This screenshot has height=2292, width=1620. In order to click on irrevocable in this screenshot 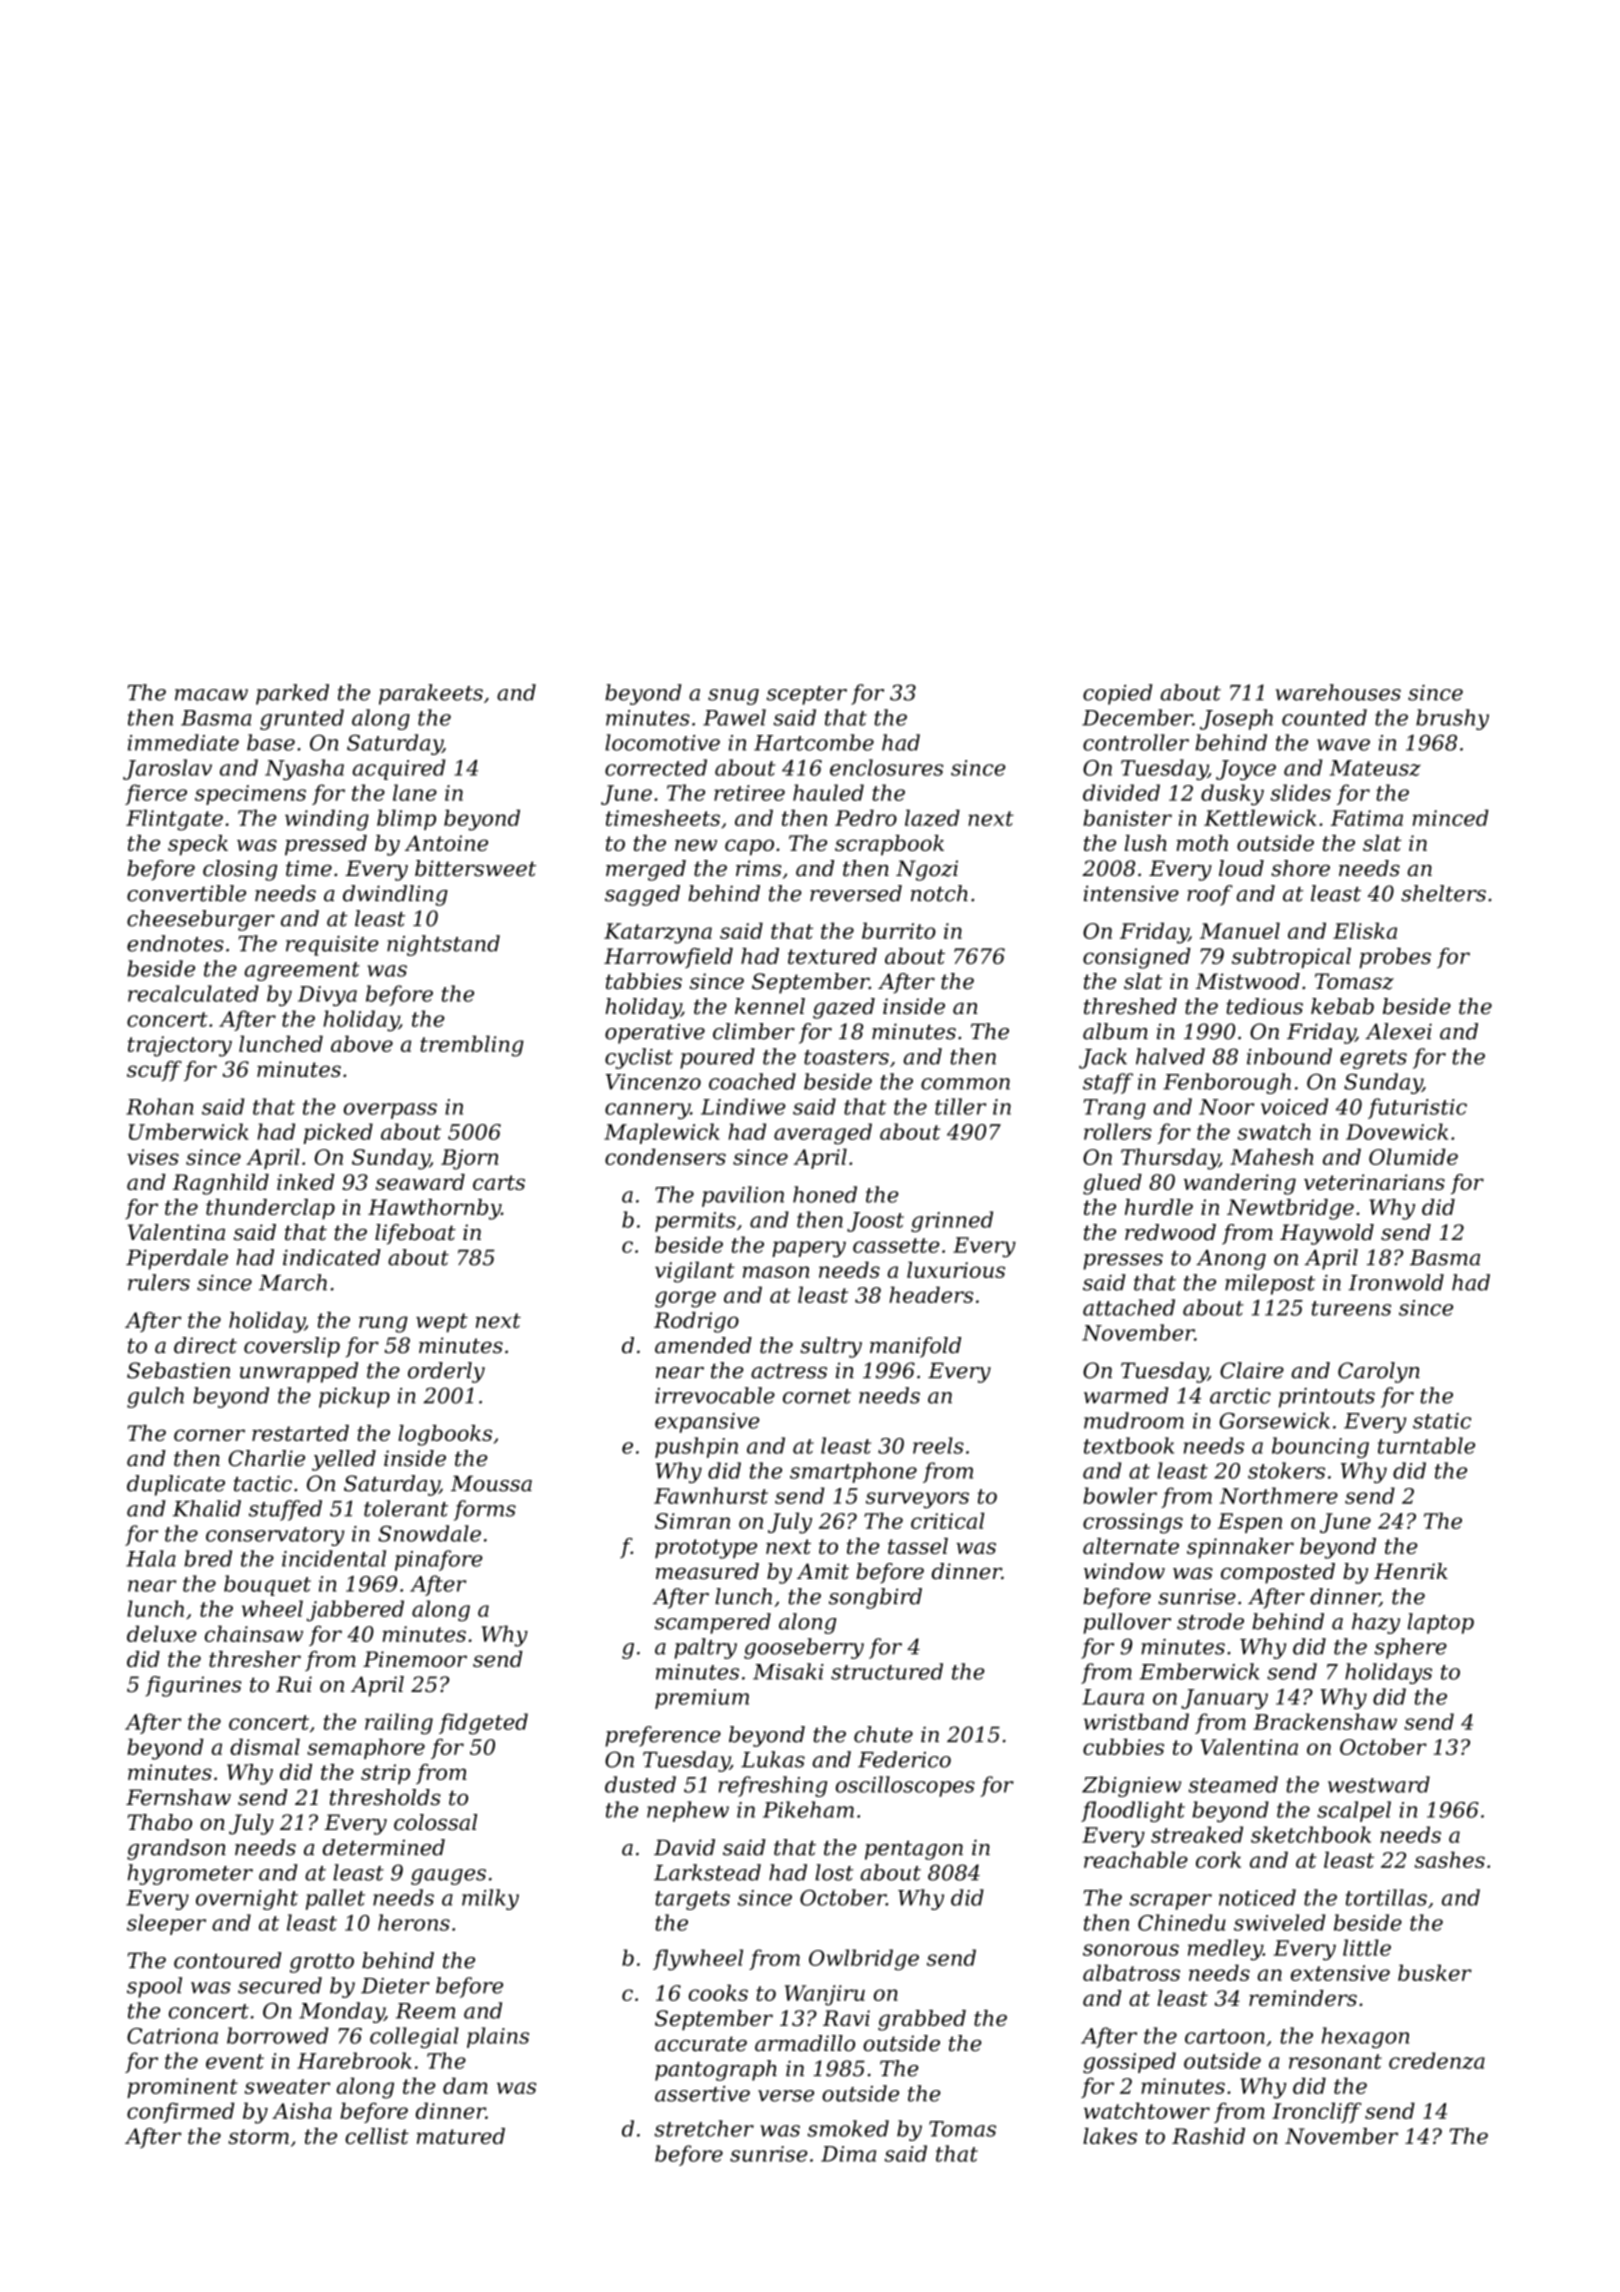, I will do `click(715, 1395)`.
